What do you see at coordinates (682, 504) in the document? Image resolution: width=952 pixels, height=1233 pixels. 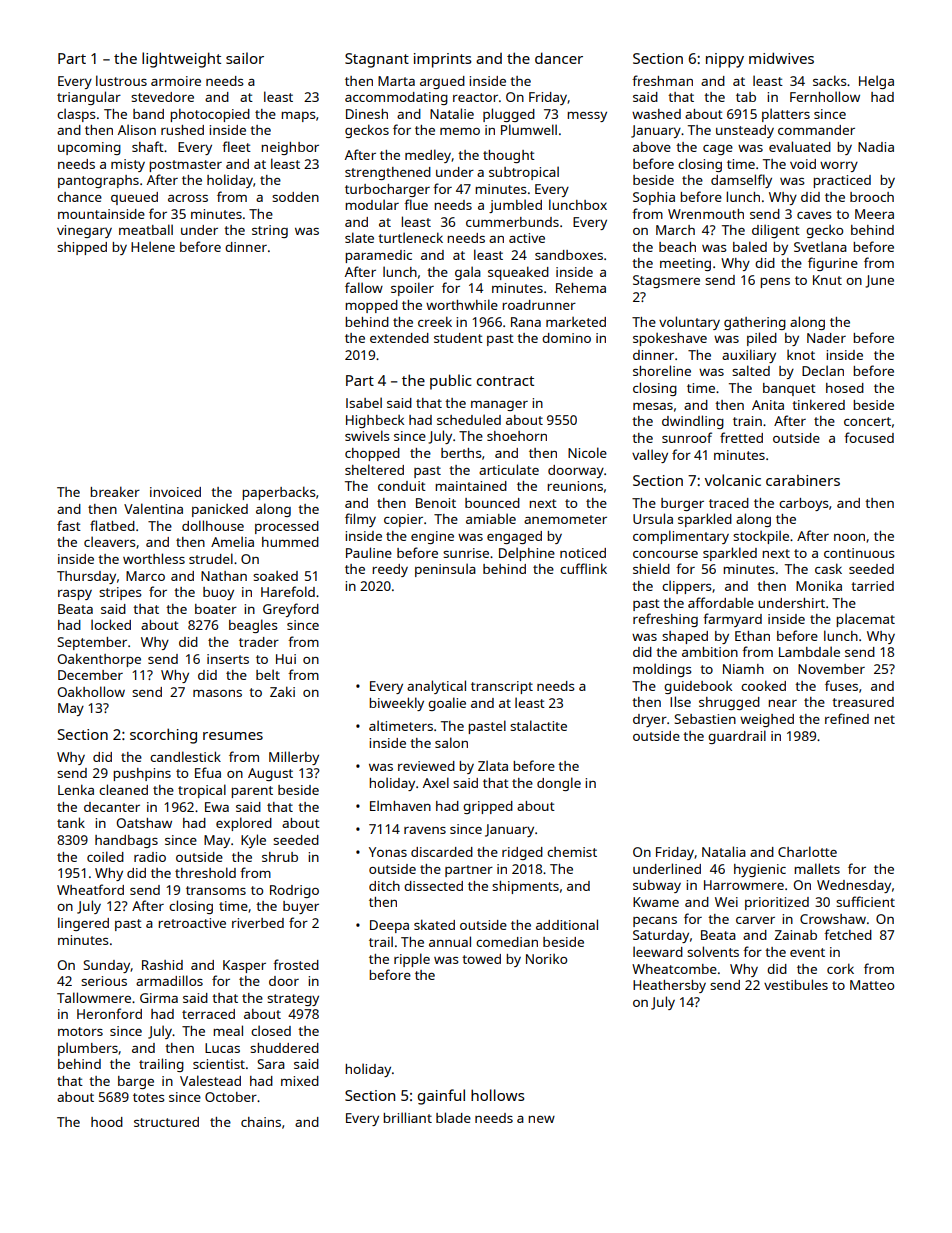 I see `burger` at bounding box center [682, 504].
